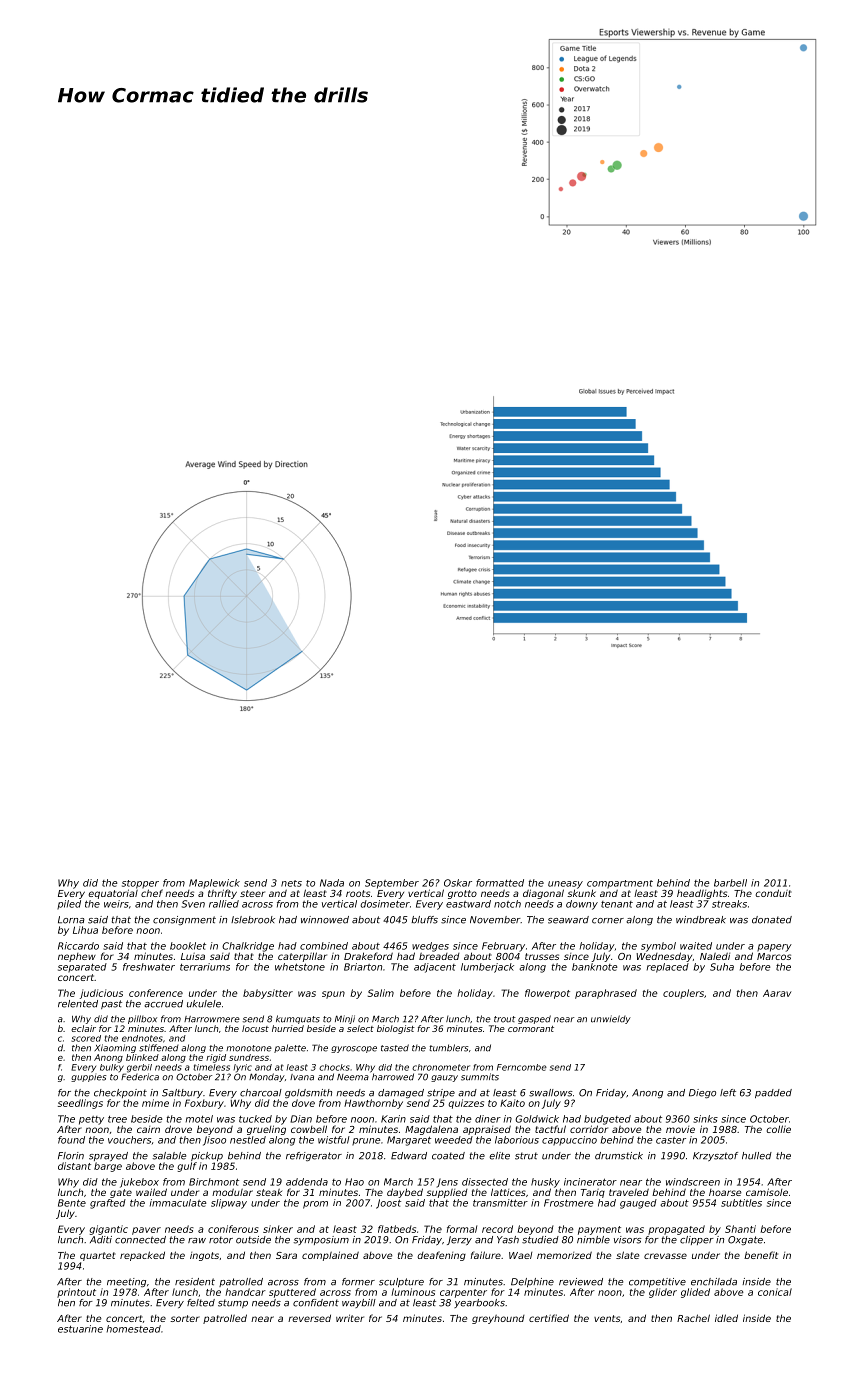 Image resolution: width=849 pixels, height=1400 pixels. Describe the element at coordinates (683, 994) in the page. I see `couplers` at that location.
